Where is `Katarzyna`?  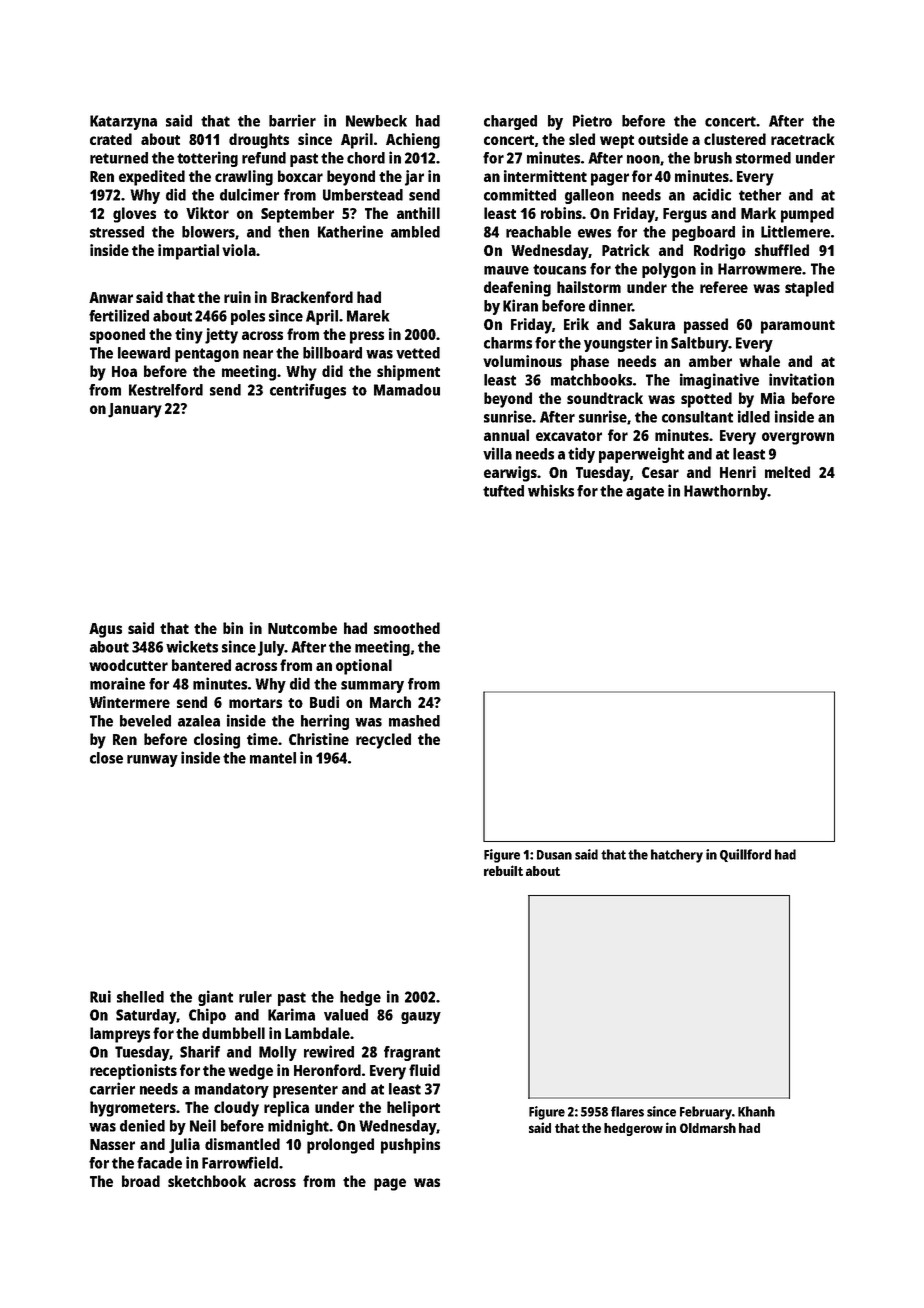 Katarzyna is located at coordinates (123, 122).
